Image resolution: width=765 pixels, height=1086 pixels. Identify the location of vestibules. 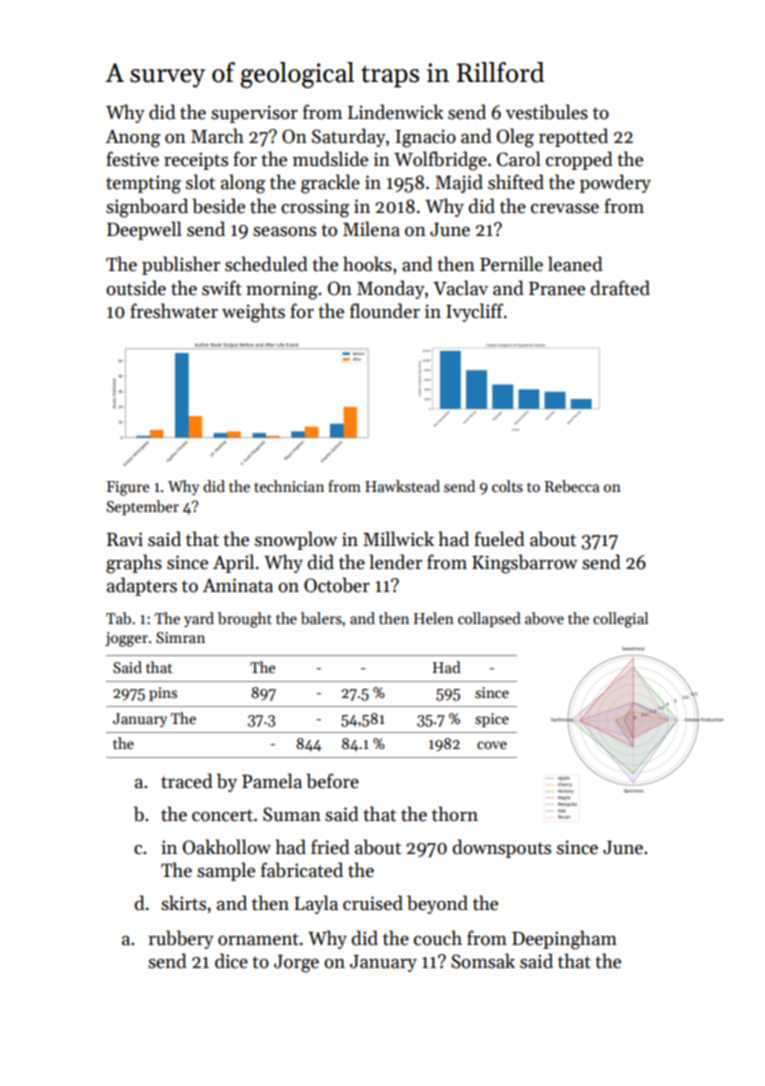
(547, 112).
